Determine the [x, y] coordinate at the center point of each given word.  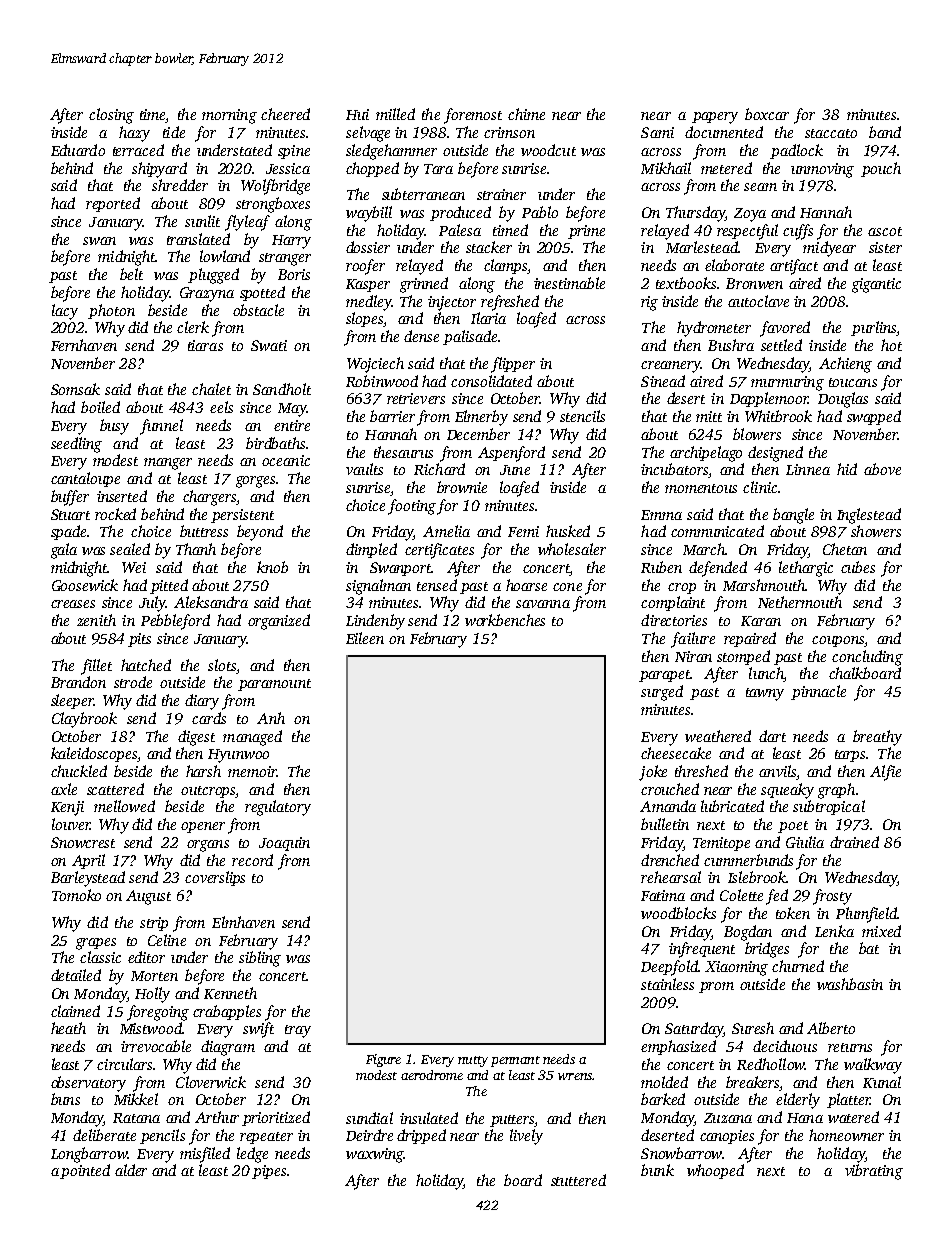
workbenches [505, 620]
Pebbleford [175, 622]
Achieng [845, 365]
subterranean [423, 194]
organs [208, 846]
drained [854, 842]
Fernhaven [84, 345]
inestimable [569, 283]
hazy [134, 134]
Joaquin [284, 844]
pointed [85, 1171]
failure [693, 640]
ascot [885, 231]
